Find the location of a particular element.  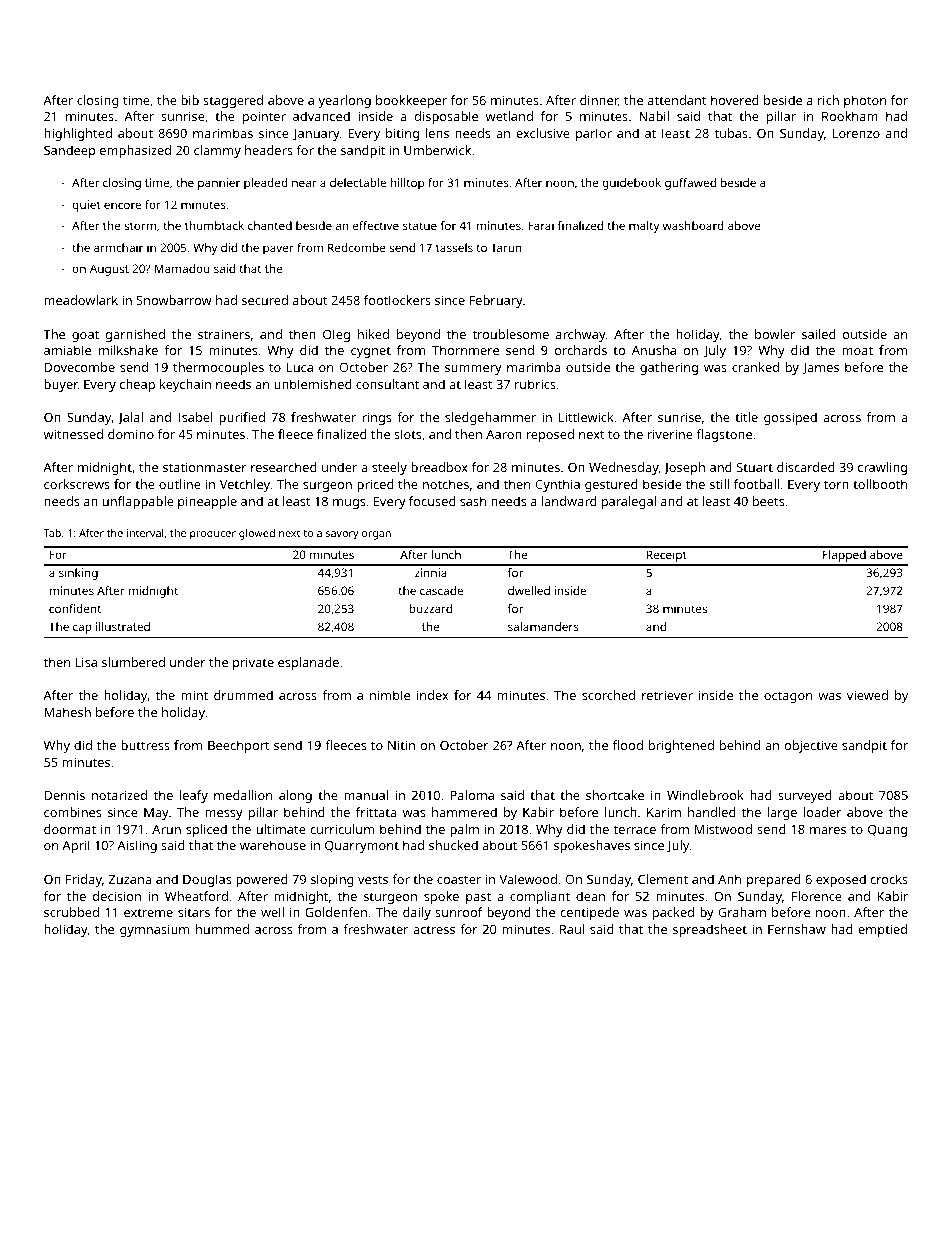

cranked is located at coordinates (755, 367).
